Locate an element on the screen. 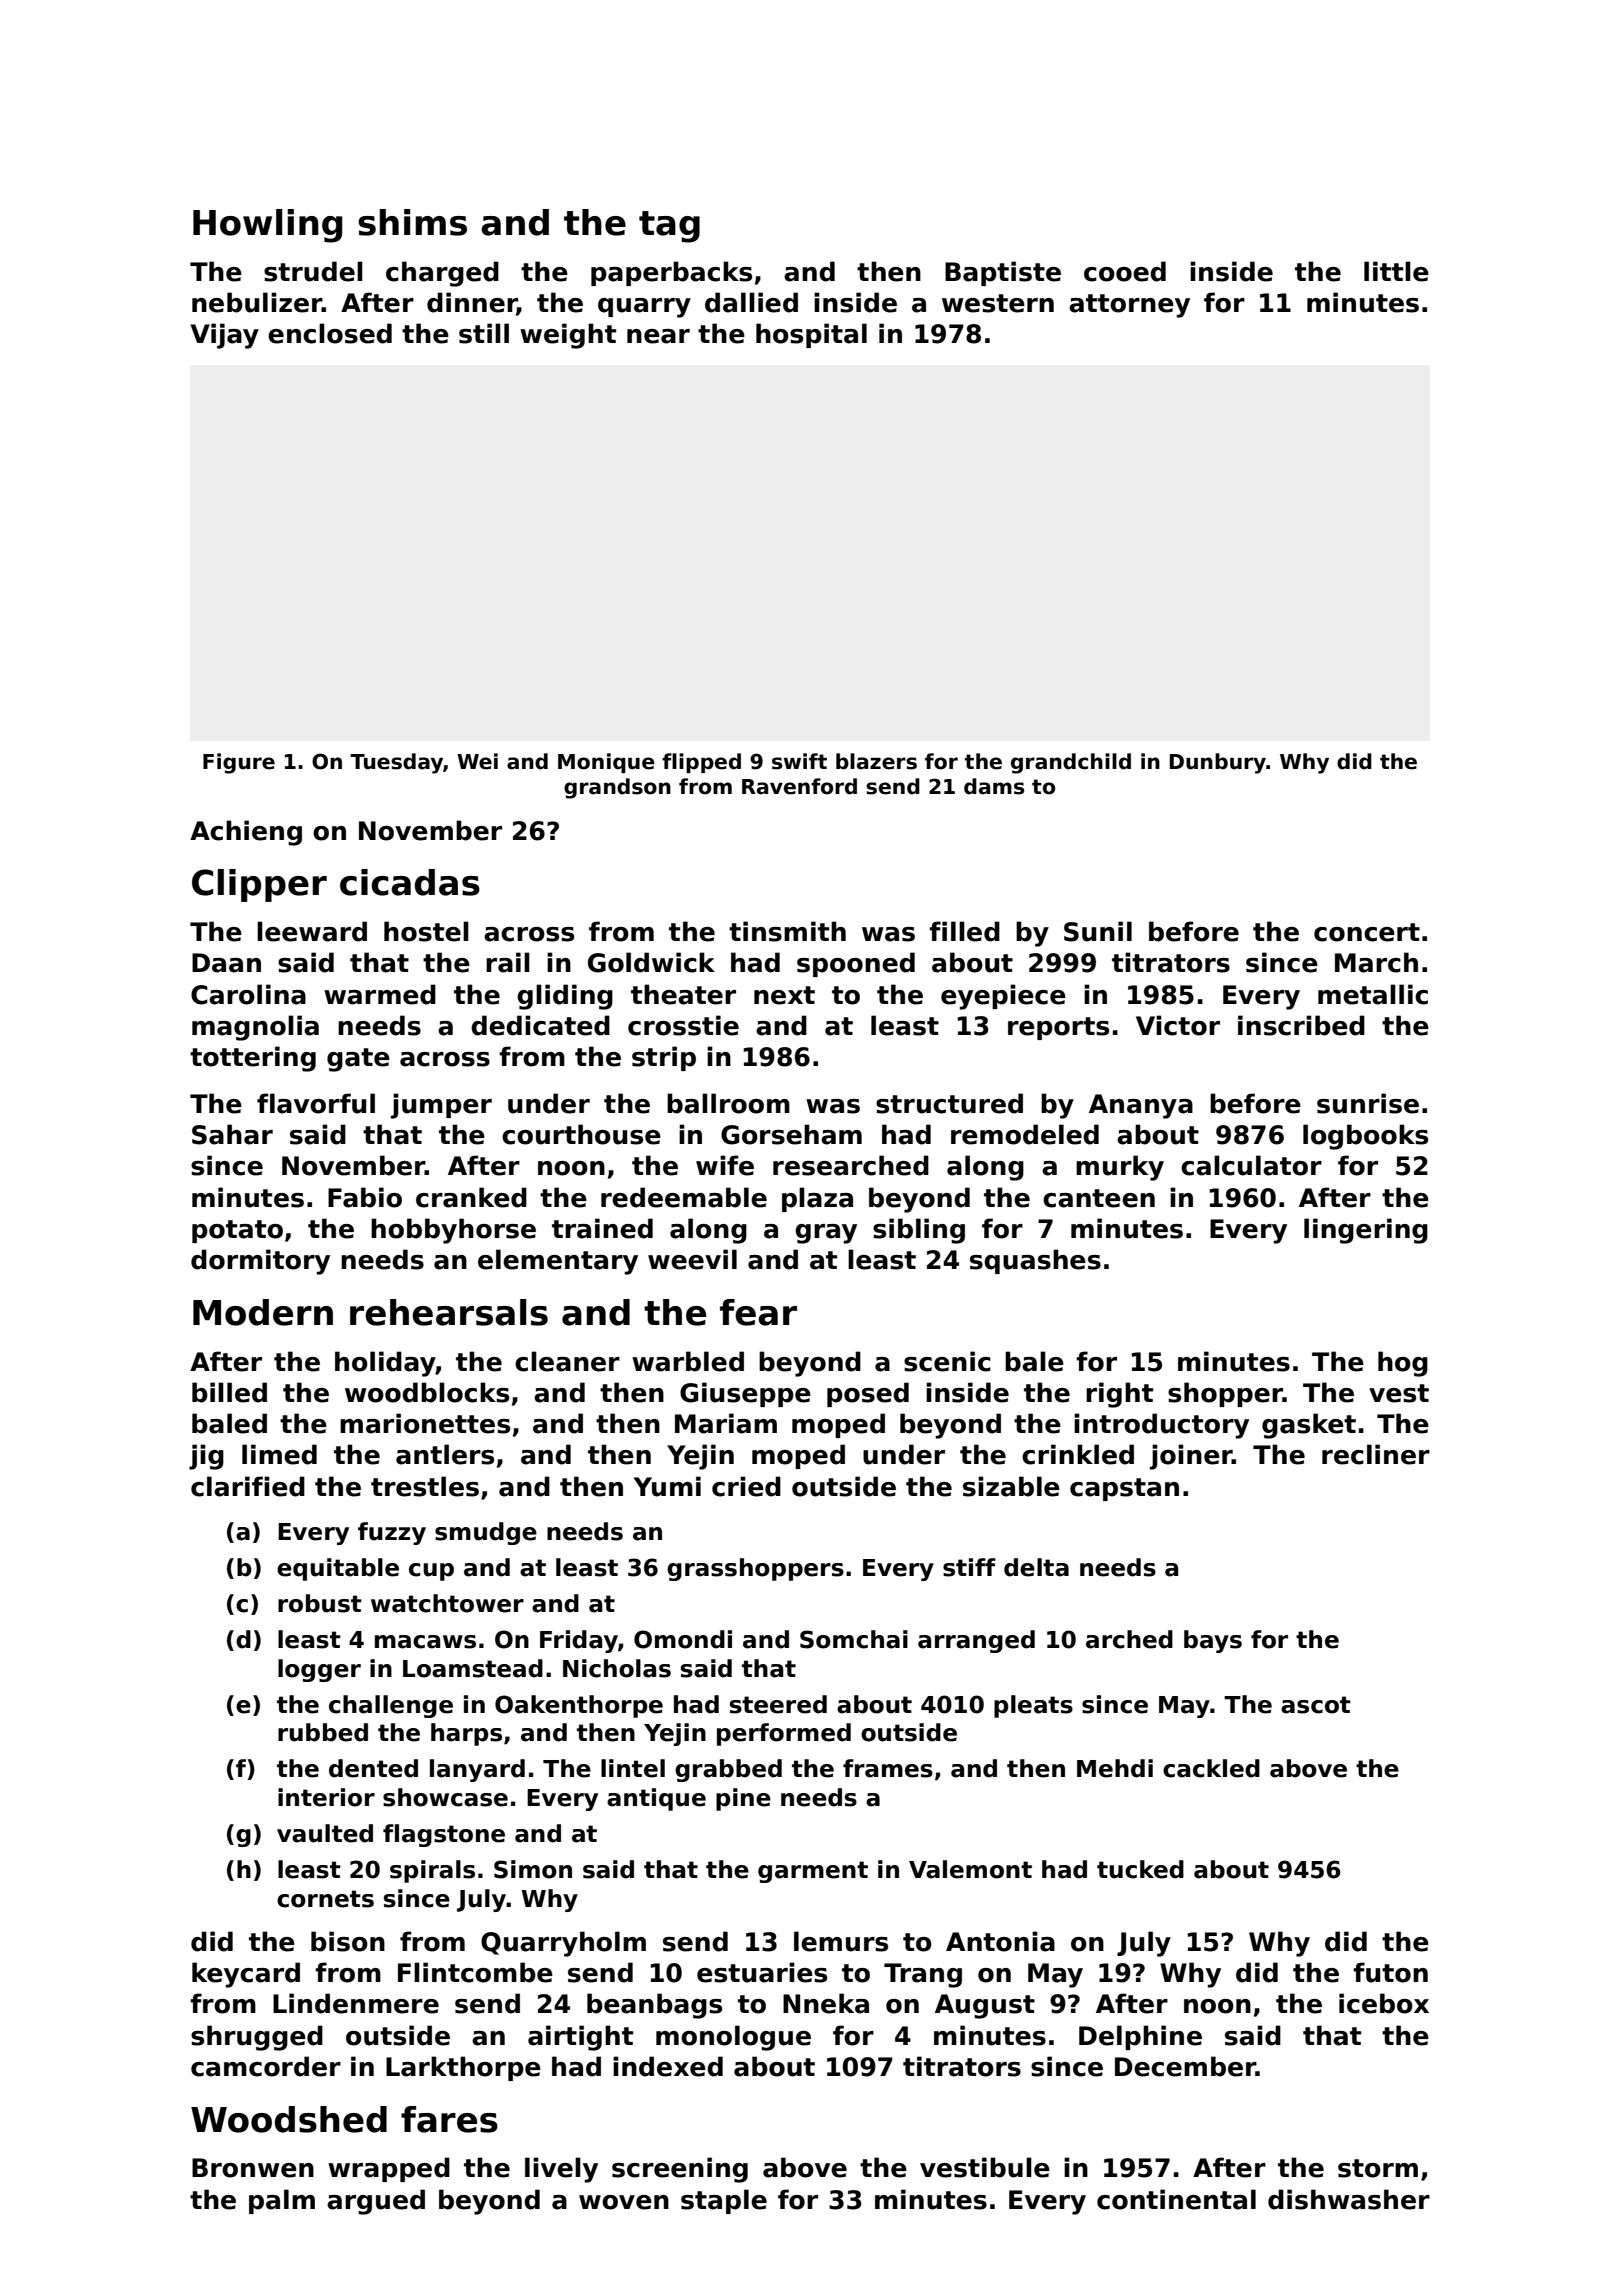 This screenshot has height=2292, width=1620. pleats is located at coordinates (1033, 1706).
